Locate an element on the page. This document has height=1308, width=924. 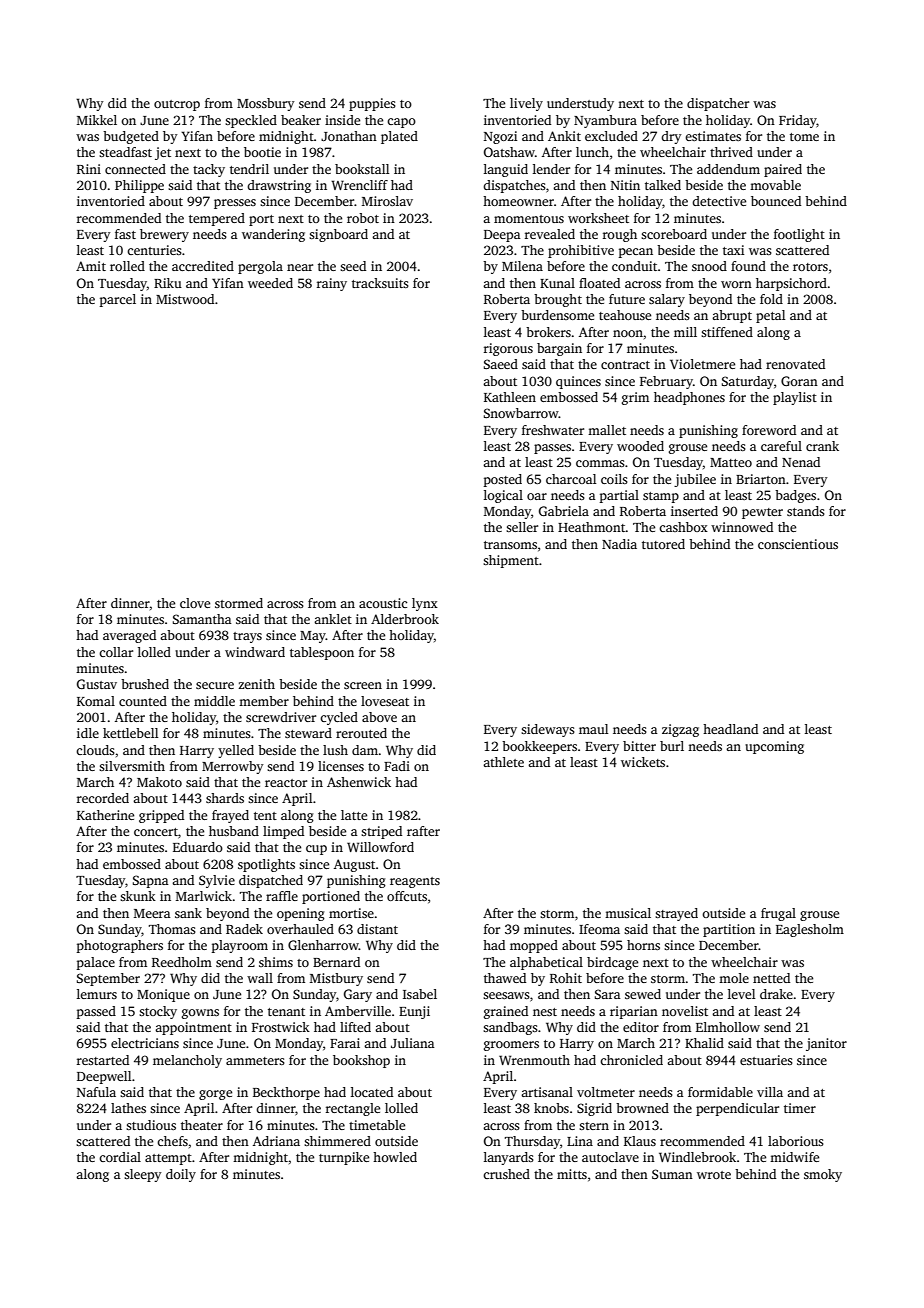
Matteo is located at coordinates (731, 462).
